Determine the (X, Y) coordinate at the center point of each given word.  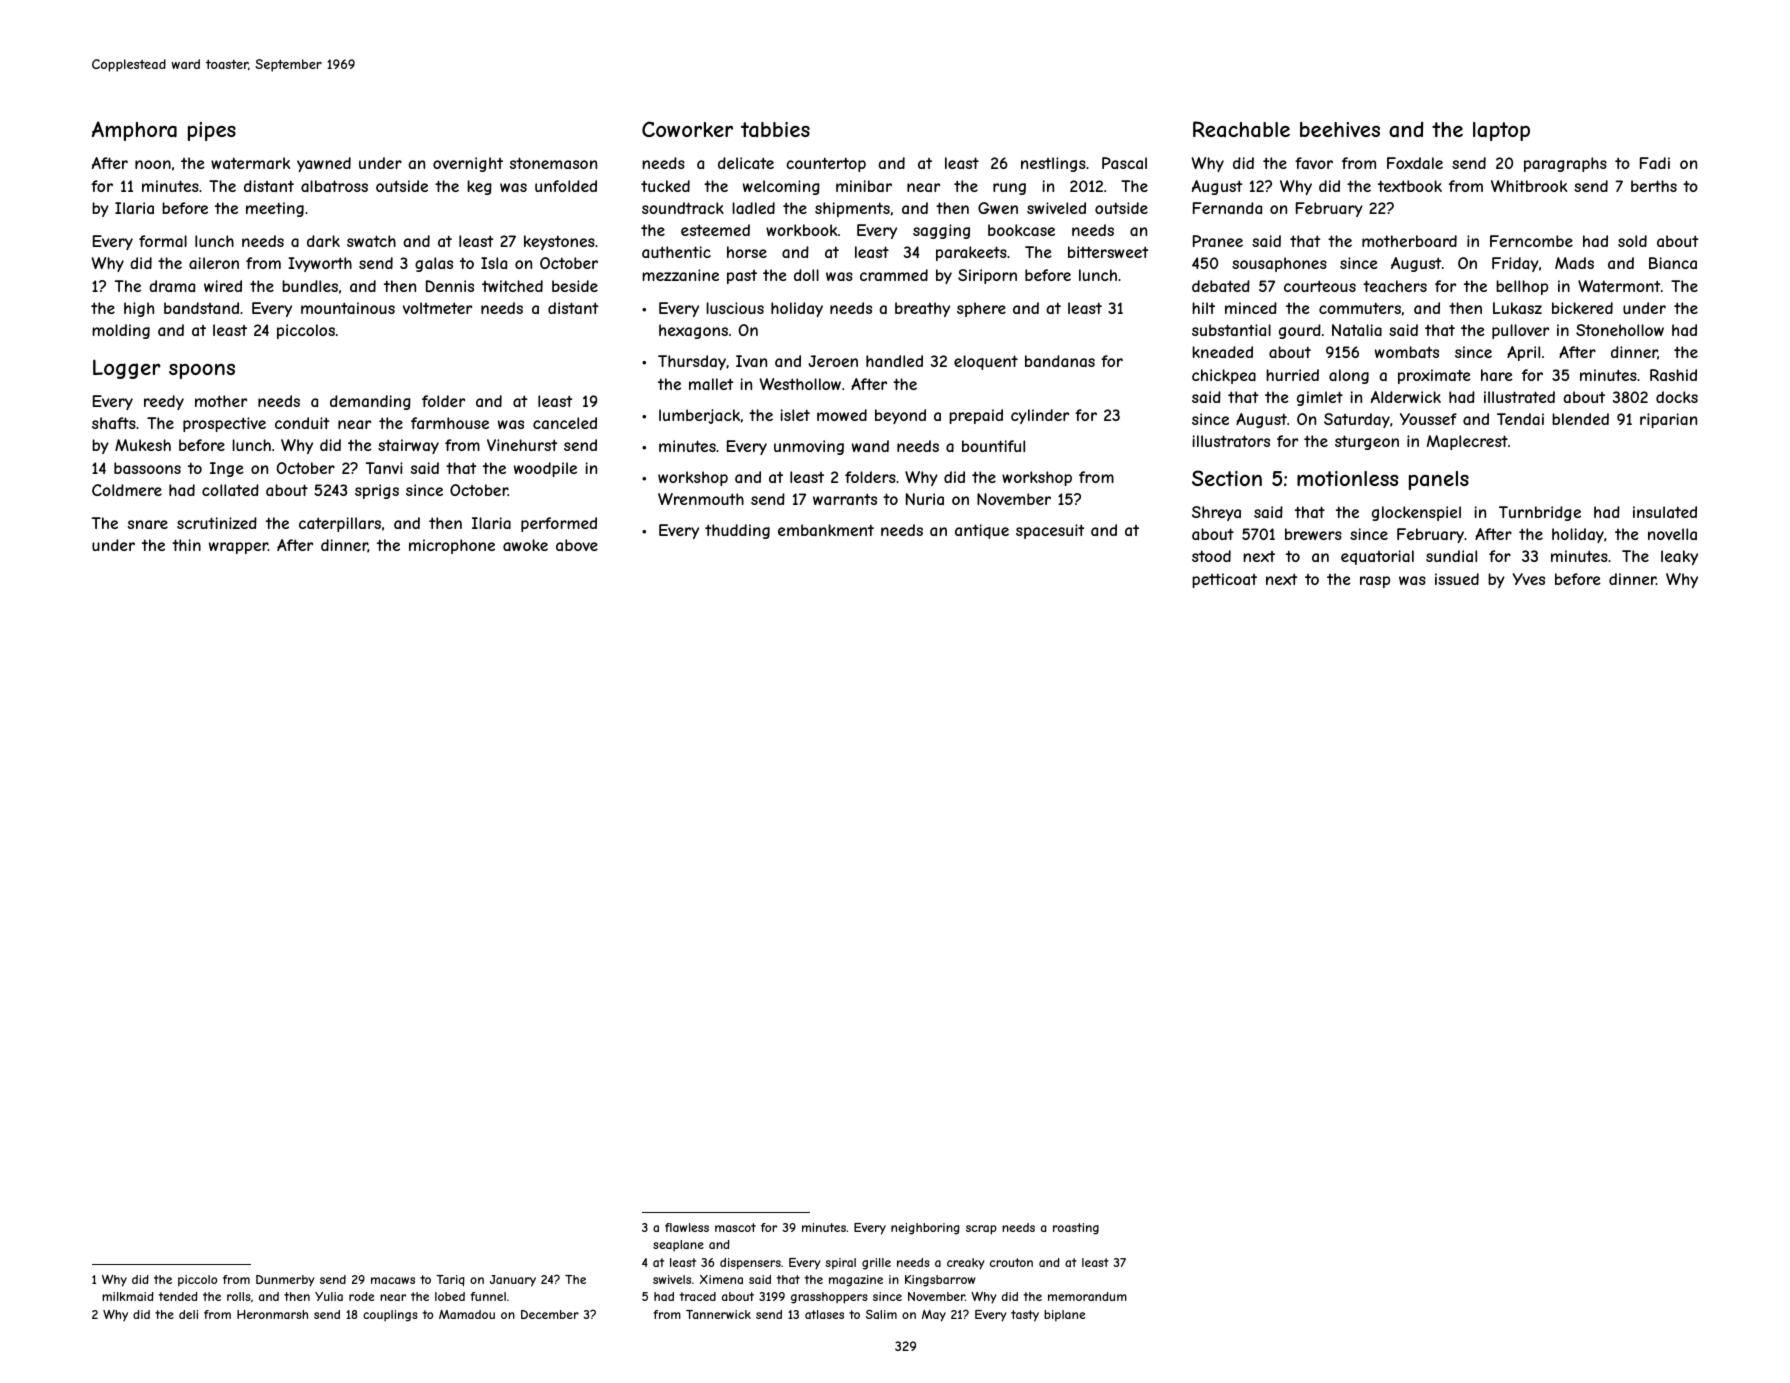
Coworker (687, 129)
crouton (1011, 1262)
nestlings (1053, 164)
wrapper (238, 548)
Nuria (925, 499)
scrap (981, 1230)
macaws (393, 1280)
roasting (1076, 1229)
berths (1654, 186)
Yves (1528, 579)
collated (230, 490)
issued (1457, 579)
